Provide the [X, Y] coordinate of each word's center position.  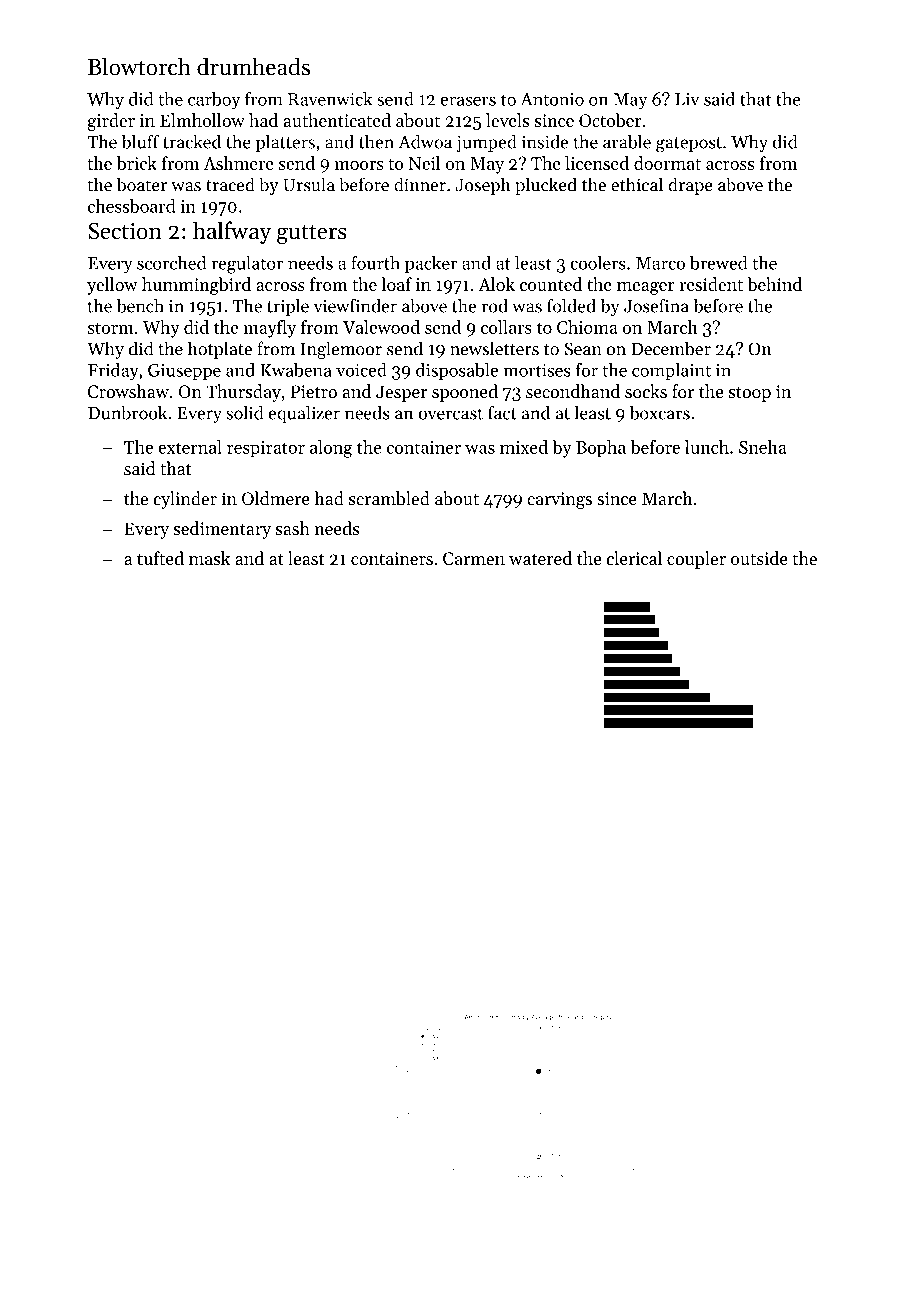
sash [293, 528]
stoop [750, 394]
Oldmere [276, 498]
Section [125, 231]
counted [551, 284]
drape [690, 186]
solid [244, 412]
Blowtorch [139, 66]
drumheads [253, 66]
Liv [687, 99]
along [331, 449]
